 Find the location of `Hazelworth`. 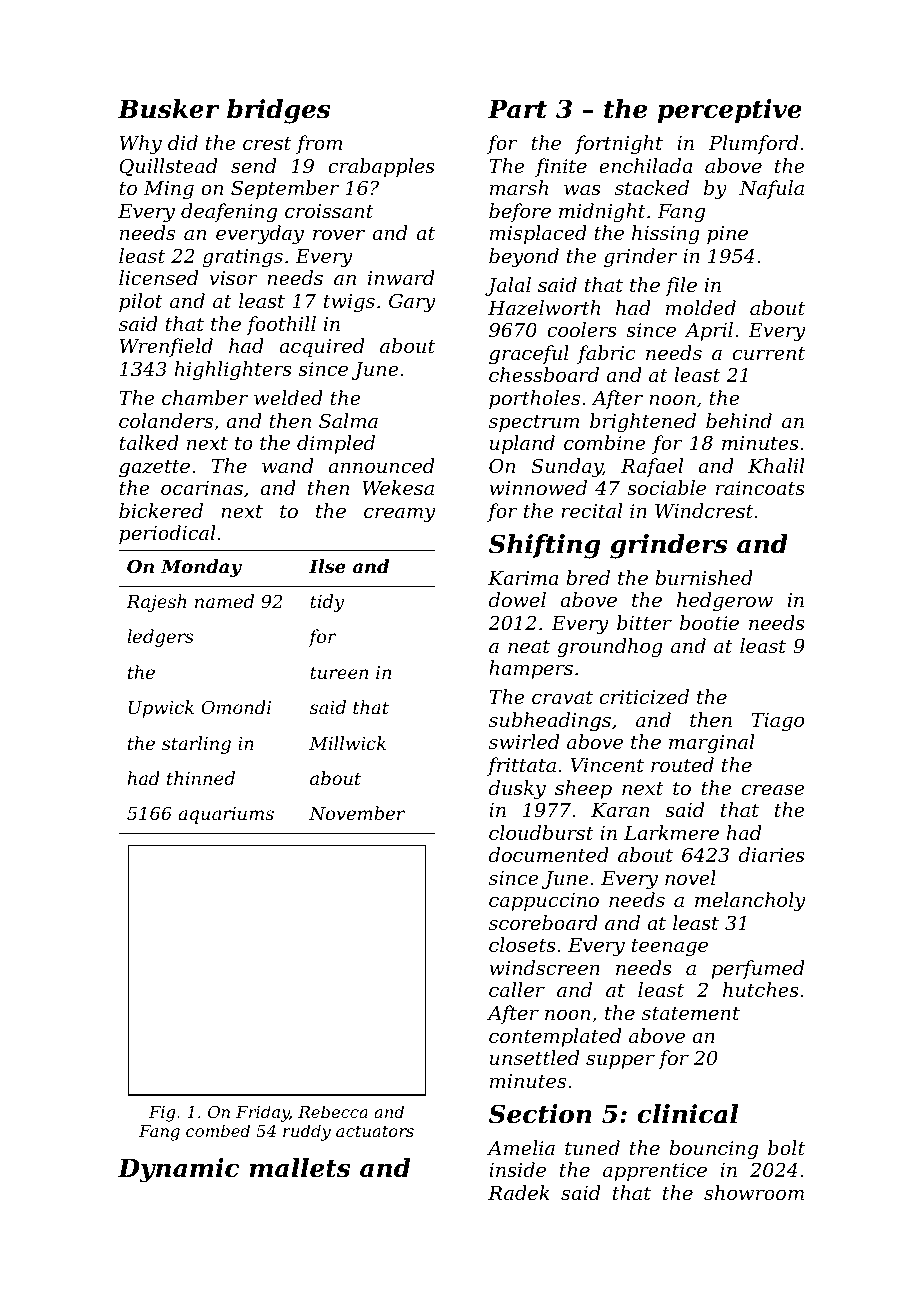

Hazelworth is located at coordinates (544, 308).
